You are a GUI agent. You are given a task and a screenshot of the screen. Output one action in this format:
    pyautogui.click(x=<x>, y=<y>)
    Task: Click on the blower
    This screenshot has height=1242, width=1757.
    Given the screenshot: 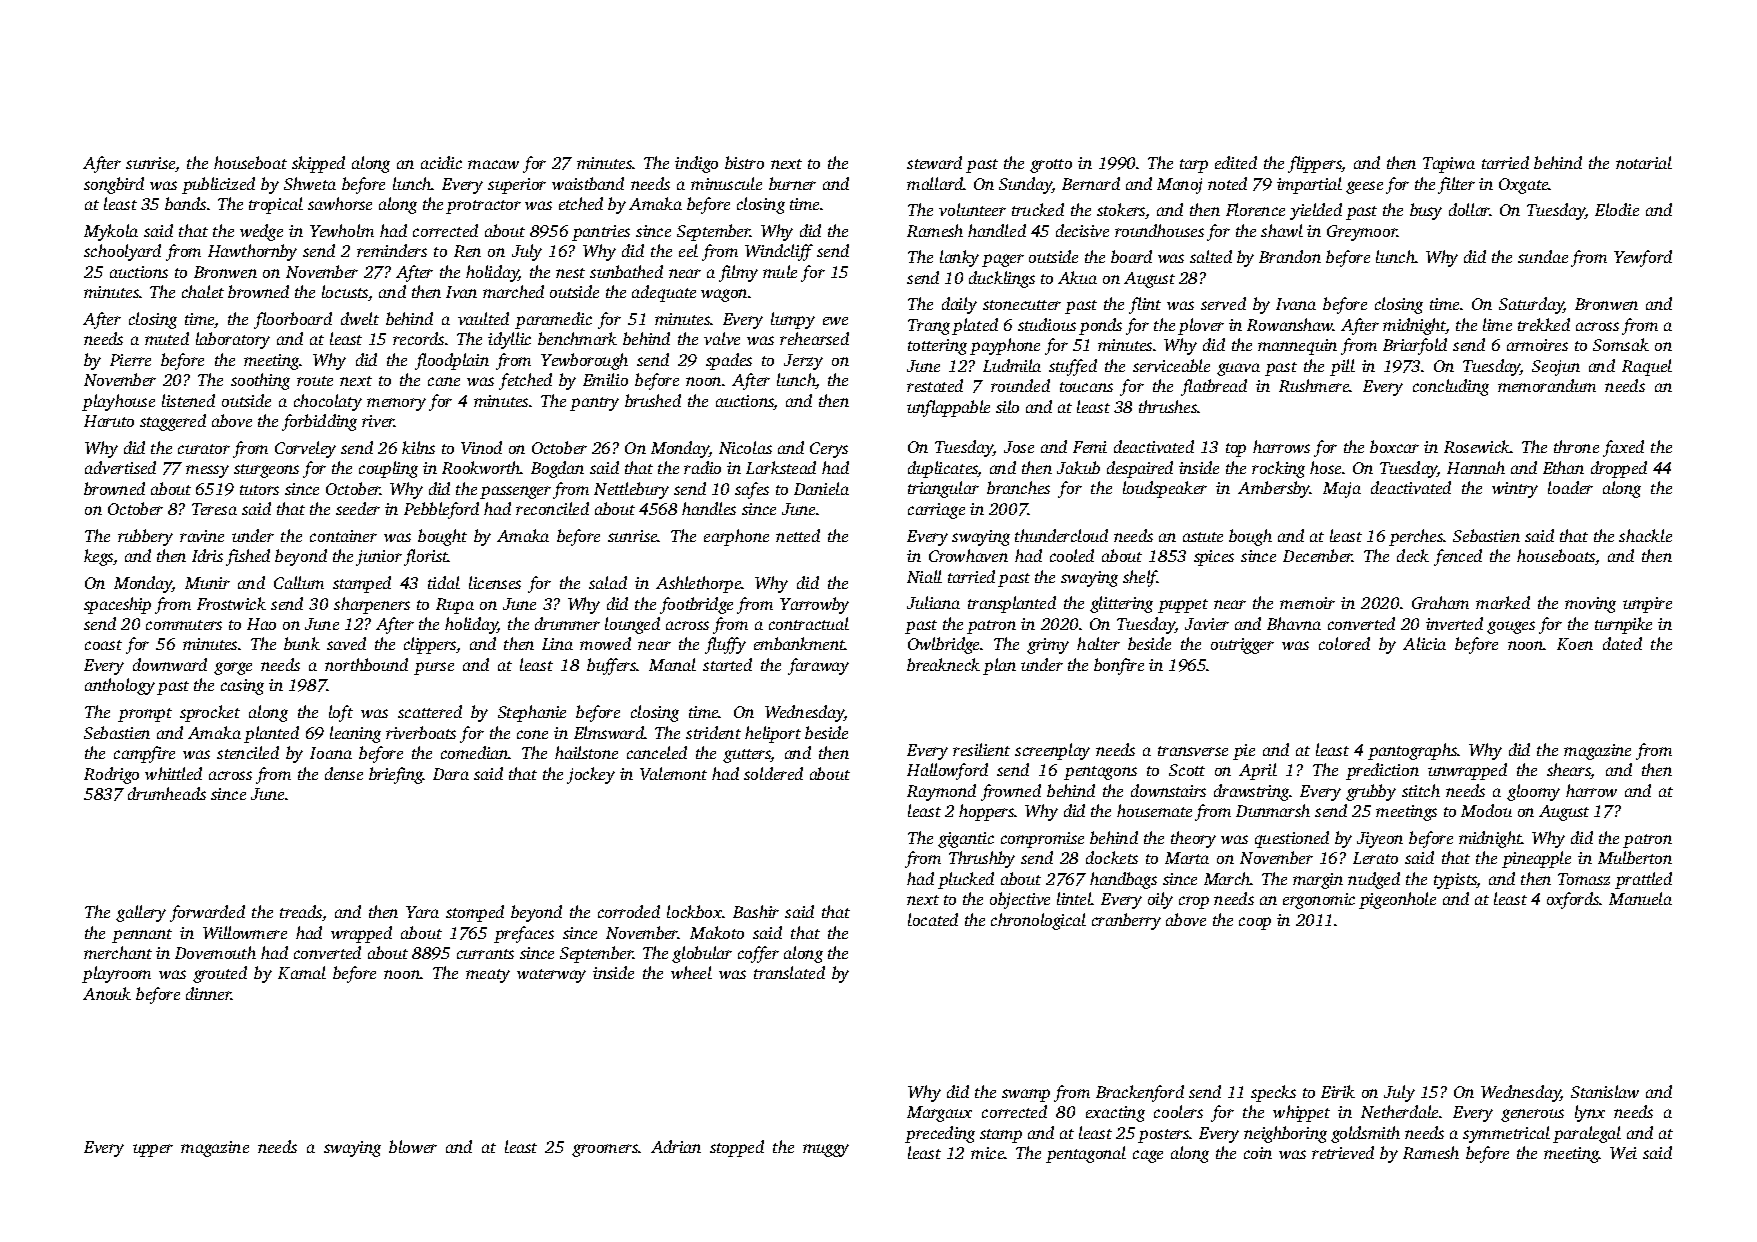 What is the action you would take?
    pyautogui.click(x=413, y=1146)
